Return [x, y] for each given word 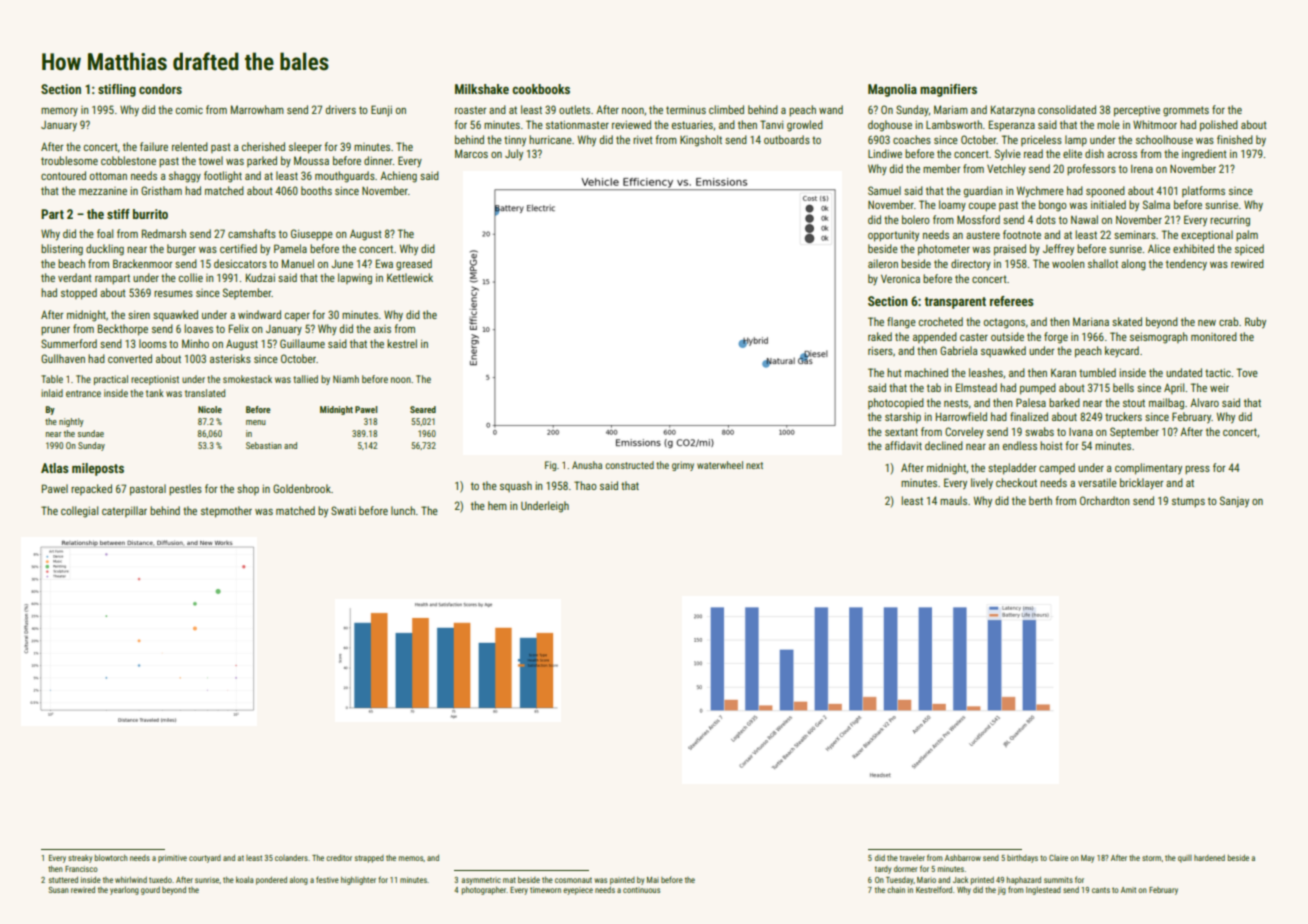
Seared [423, 409]
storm [1151, 858]
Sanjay [1234, 502]
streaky [80, 859]
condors [160, 89]
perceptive [1137, 111]
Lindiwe [885, 153]
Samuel [884, 190]
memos [411, 858]
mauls [953, 500]
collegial [79, 512]
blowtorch [111, 857]
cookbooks [541, 89]
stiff [118, 214]
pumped [1038, 389]
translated [205, 393]
